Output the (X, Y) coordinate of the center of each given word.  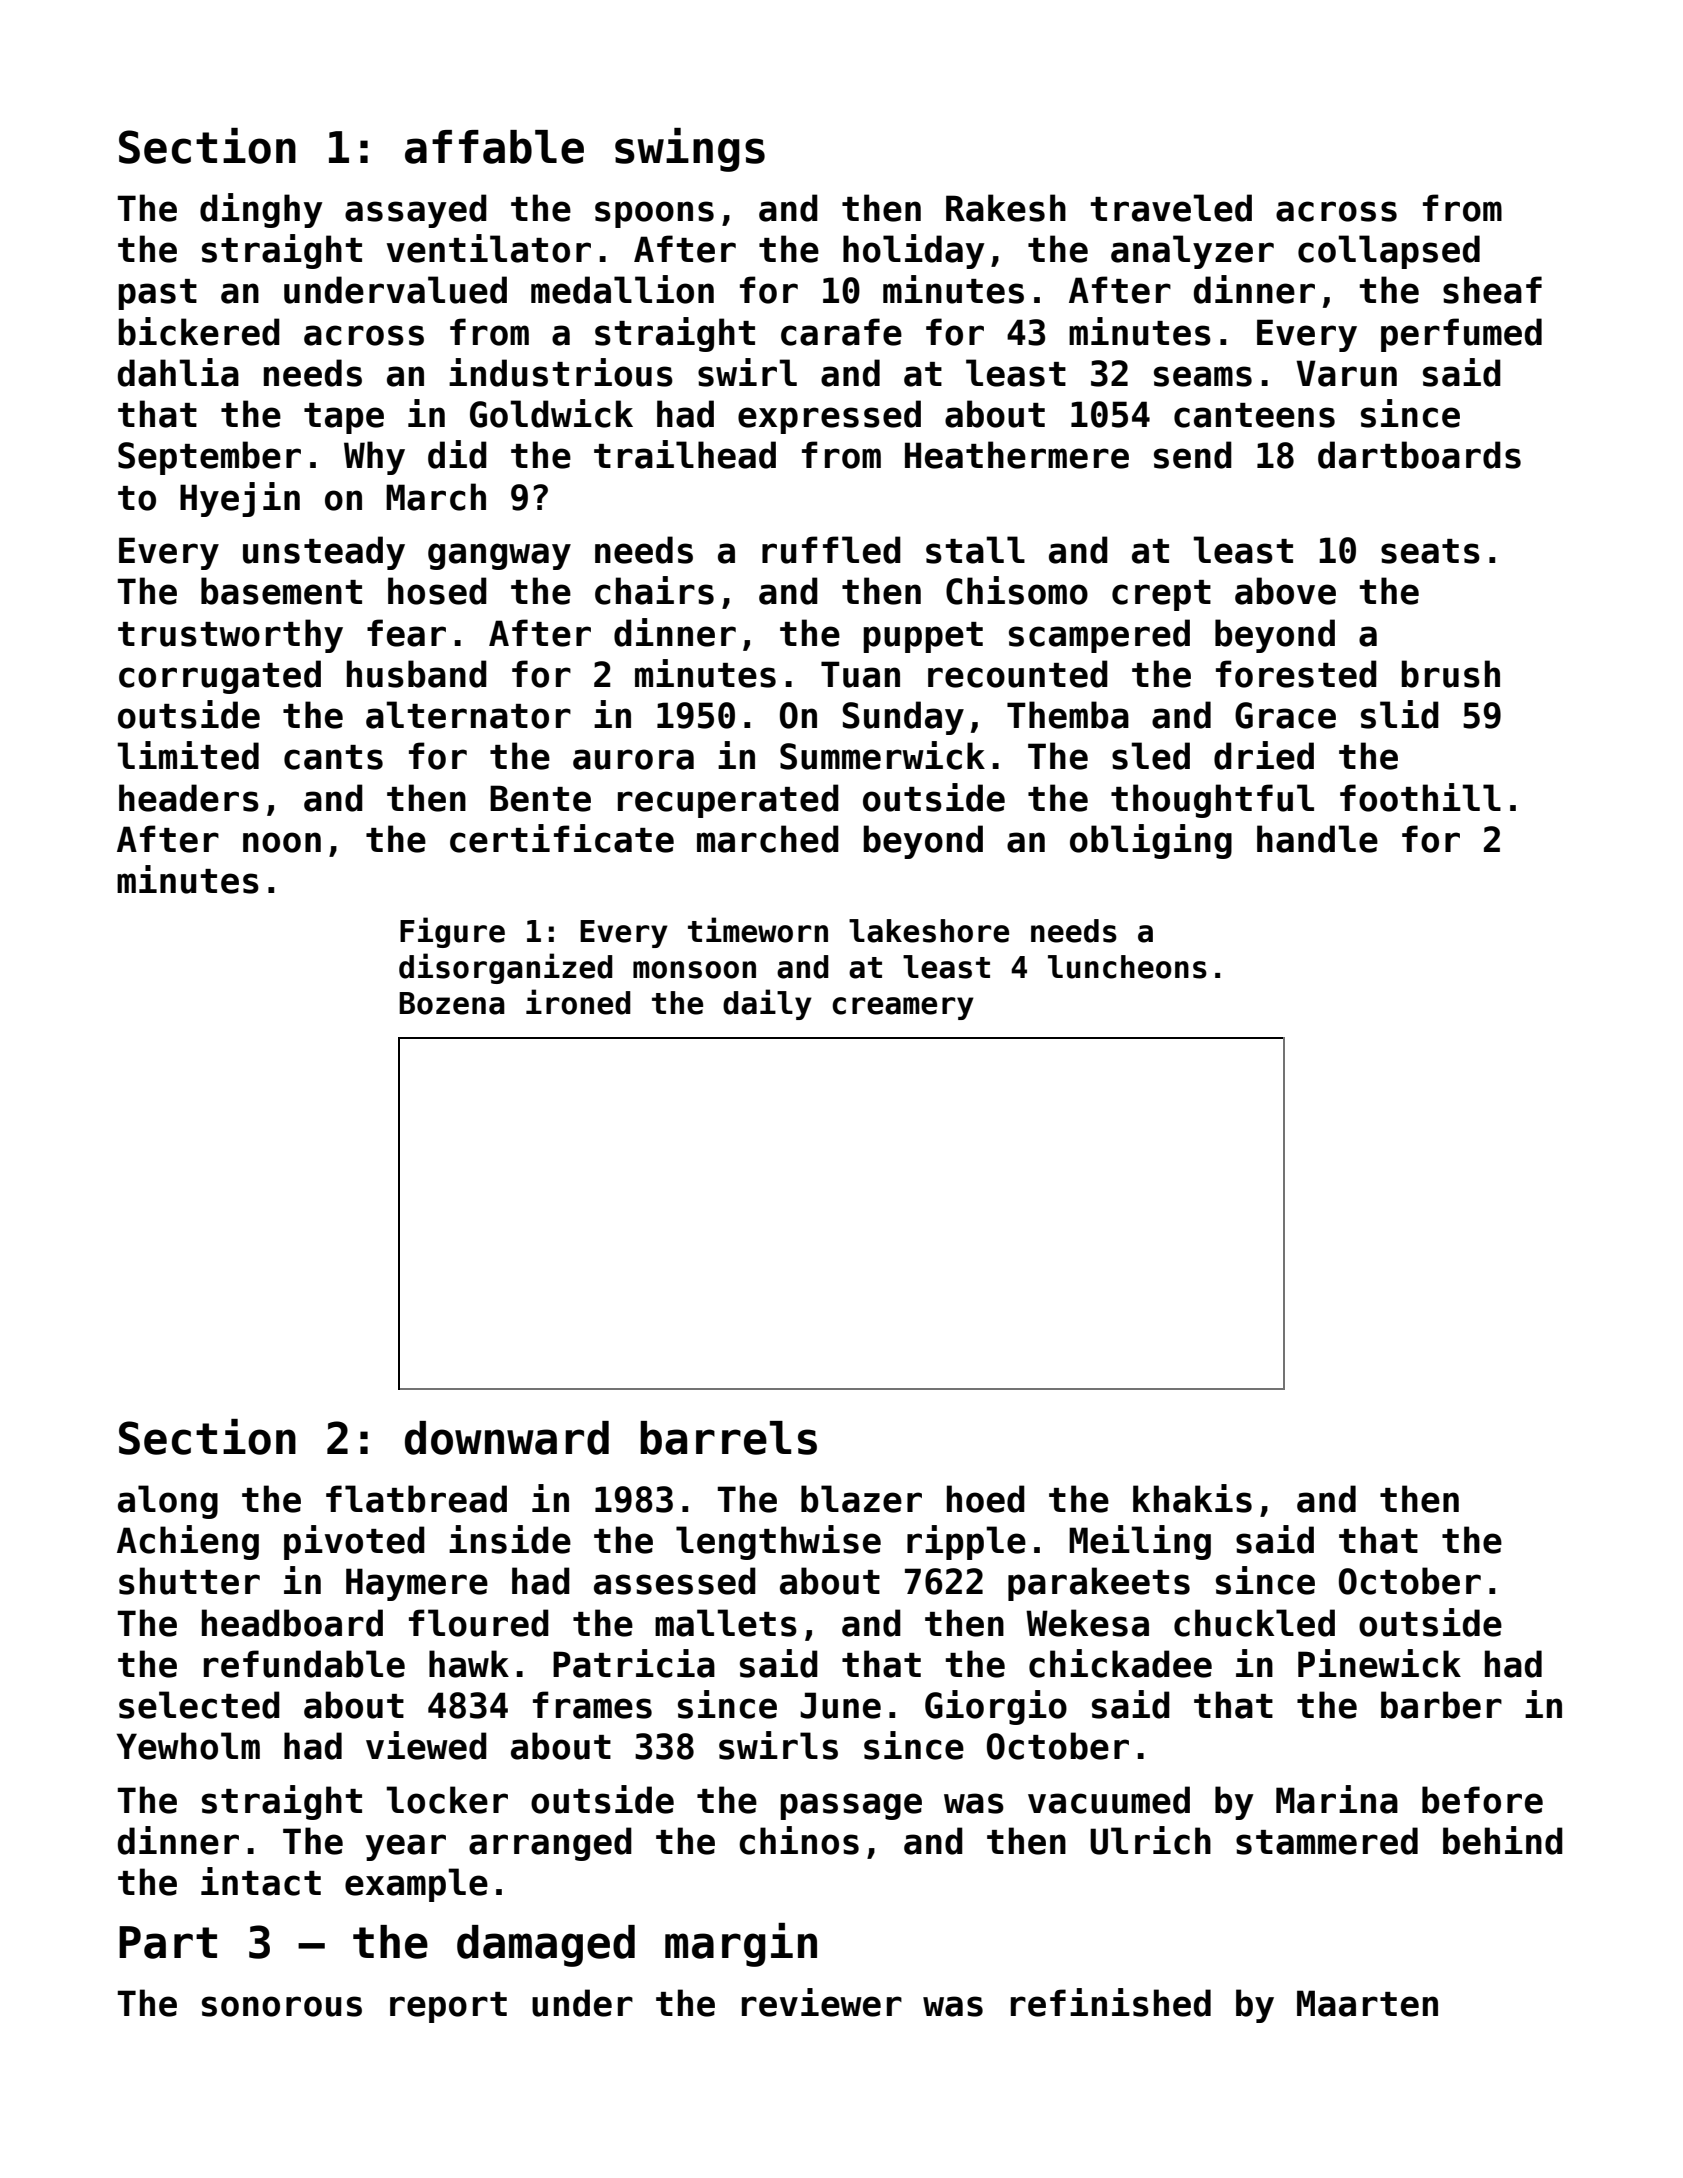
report (448, 2007)
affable (494, 147)
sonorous (282, 2006)
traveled (1171, 208)
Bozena (452, 1003)
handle (1317, 839)
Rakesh (1006, 208)
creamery (903, 1008)
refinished (1111, 2002)
